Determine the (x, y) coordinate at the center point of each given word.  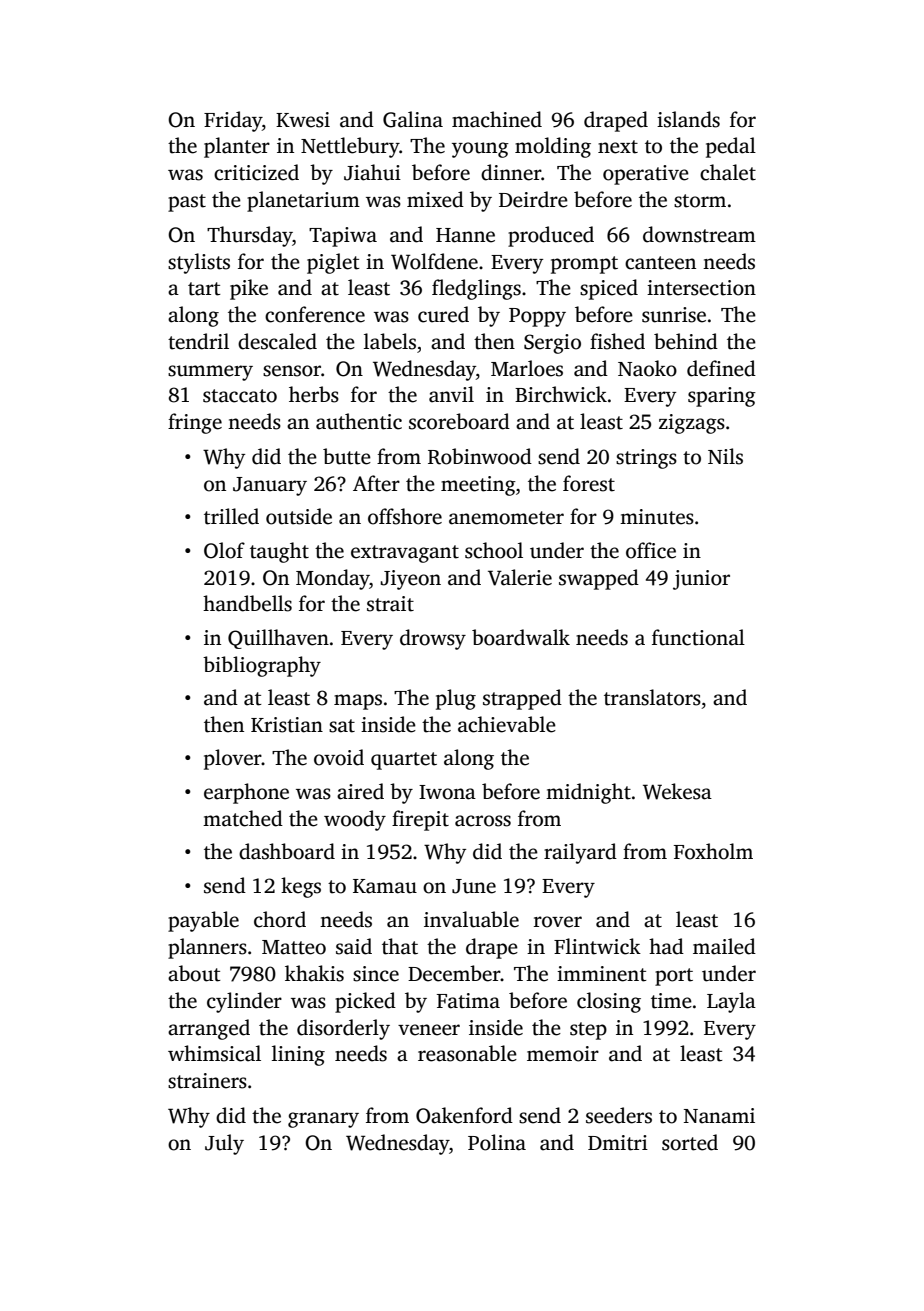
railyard (580, 853)
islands (688, 119)
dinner (511, 172)
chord (280, 919)
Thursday (250, 236)
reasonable (467, 1053)
